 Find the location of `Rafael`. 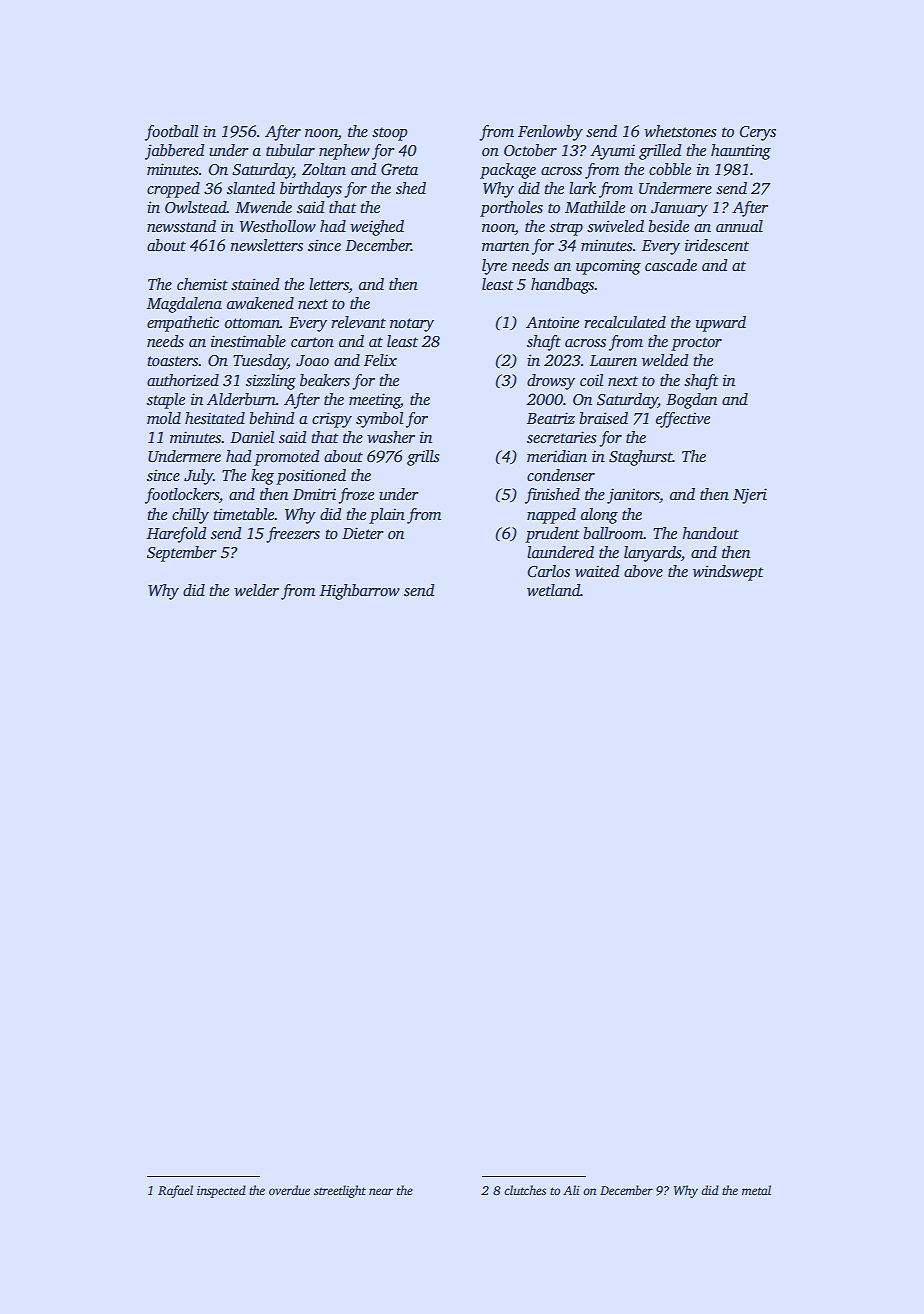

Rafael is located at coordinates (175, 1191).
